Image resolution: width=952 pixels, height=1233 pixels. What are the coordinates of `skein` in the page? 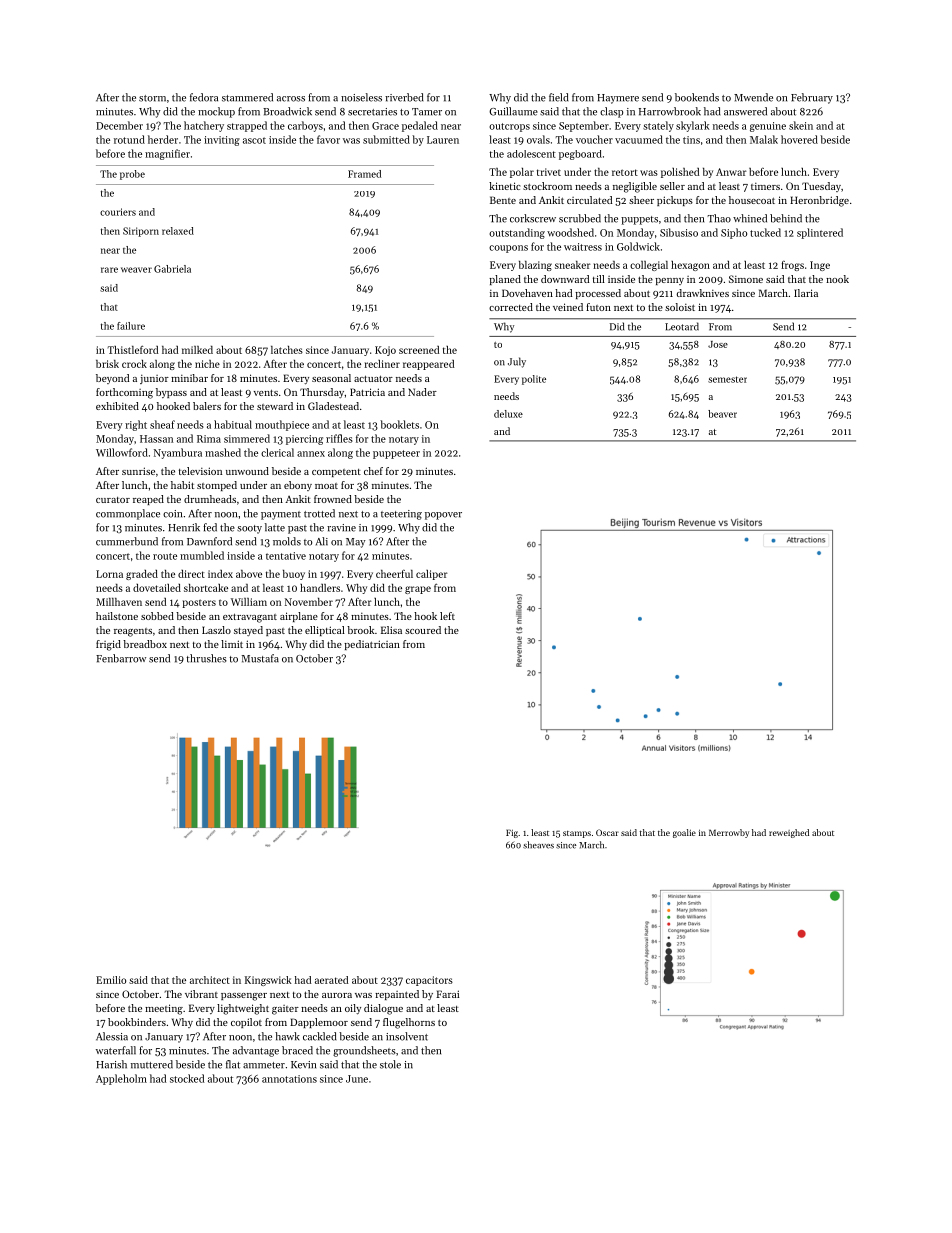 It's located at (801, 125).
